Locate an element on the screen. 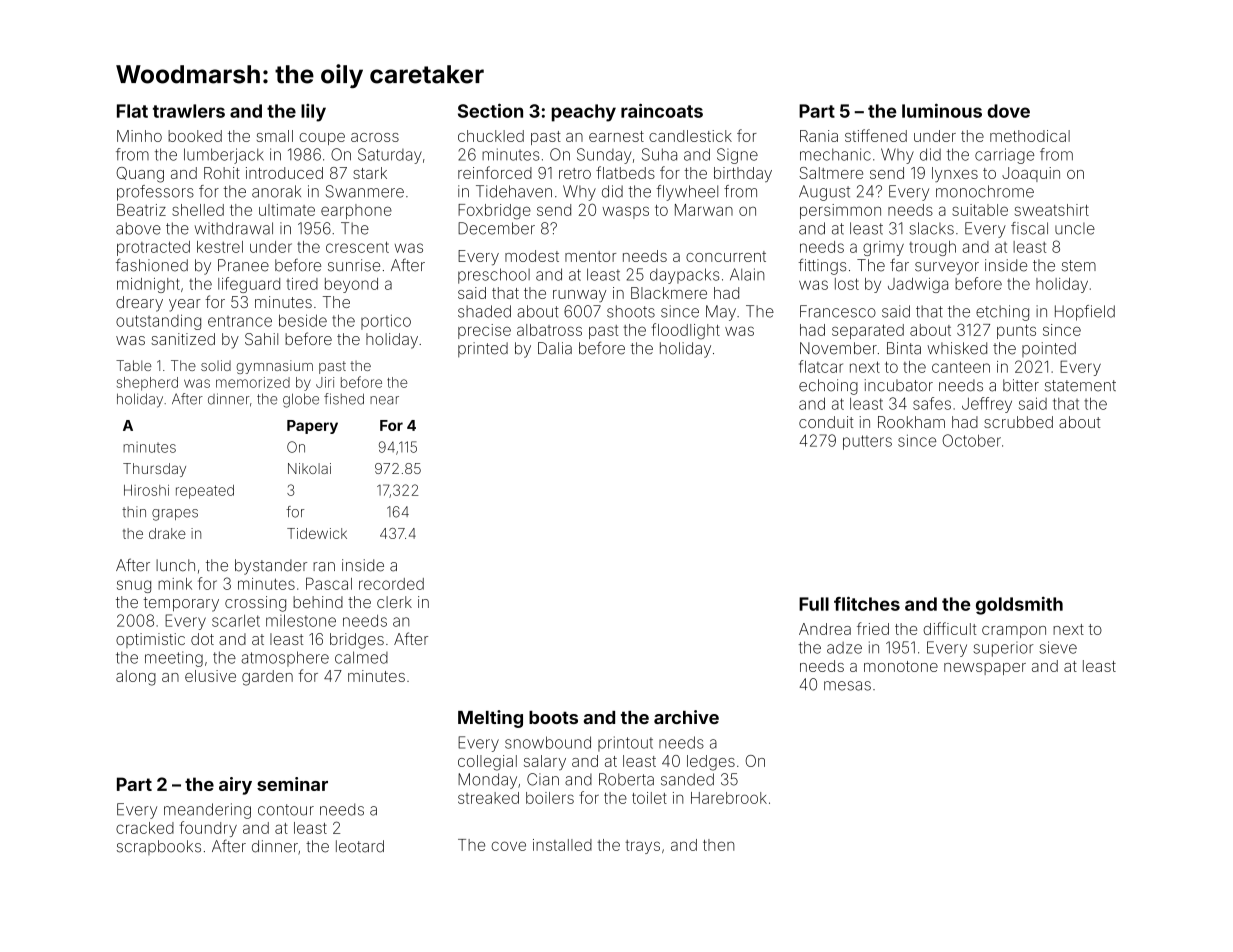  pointed is located at coordinates (1049, 349).
